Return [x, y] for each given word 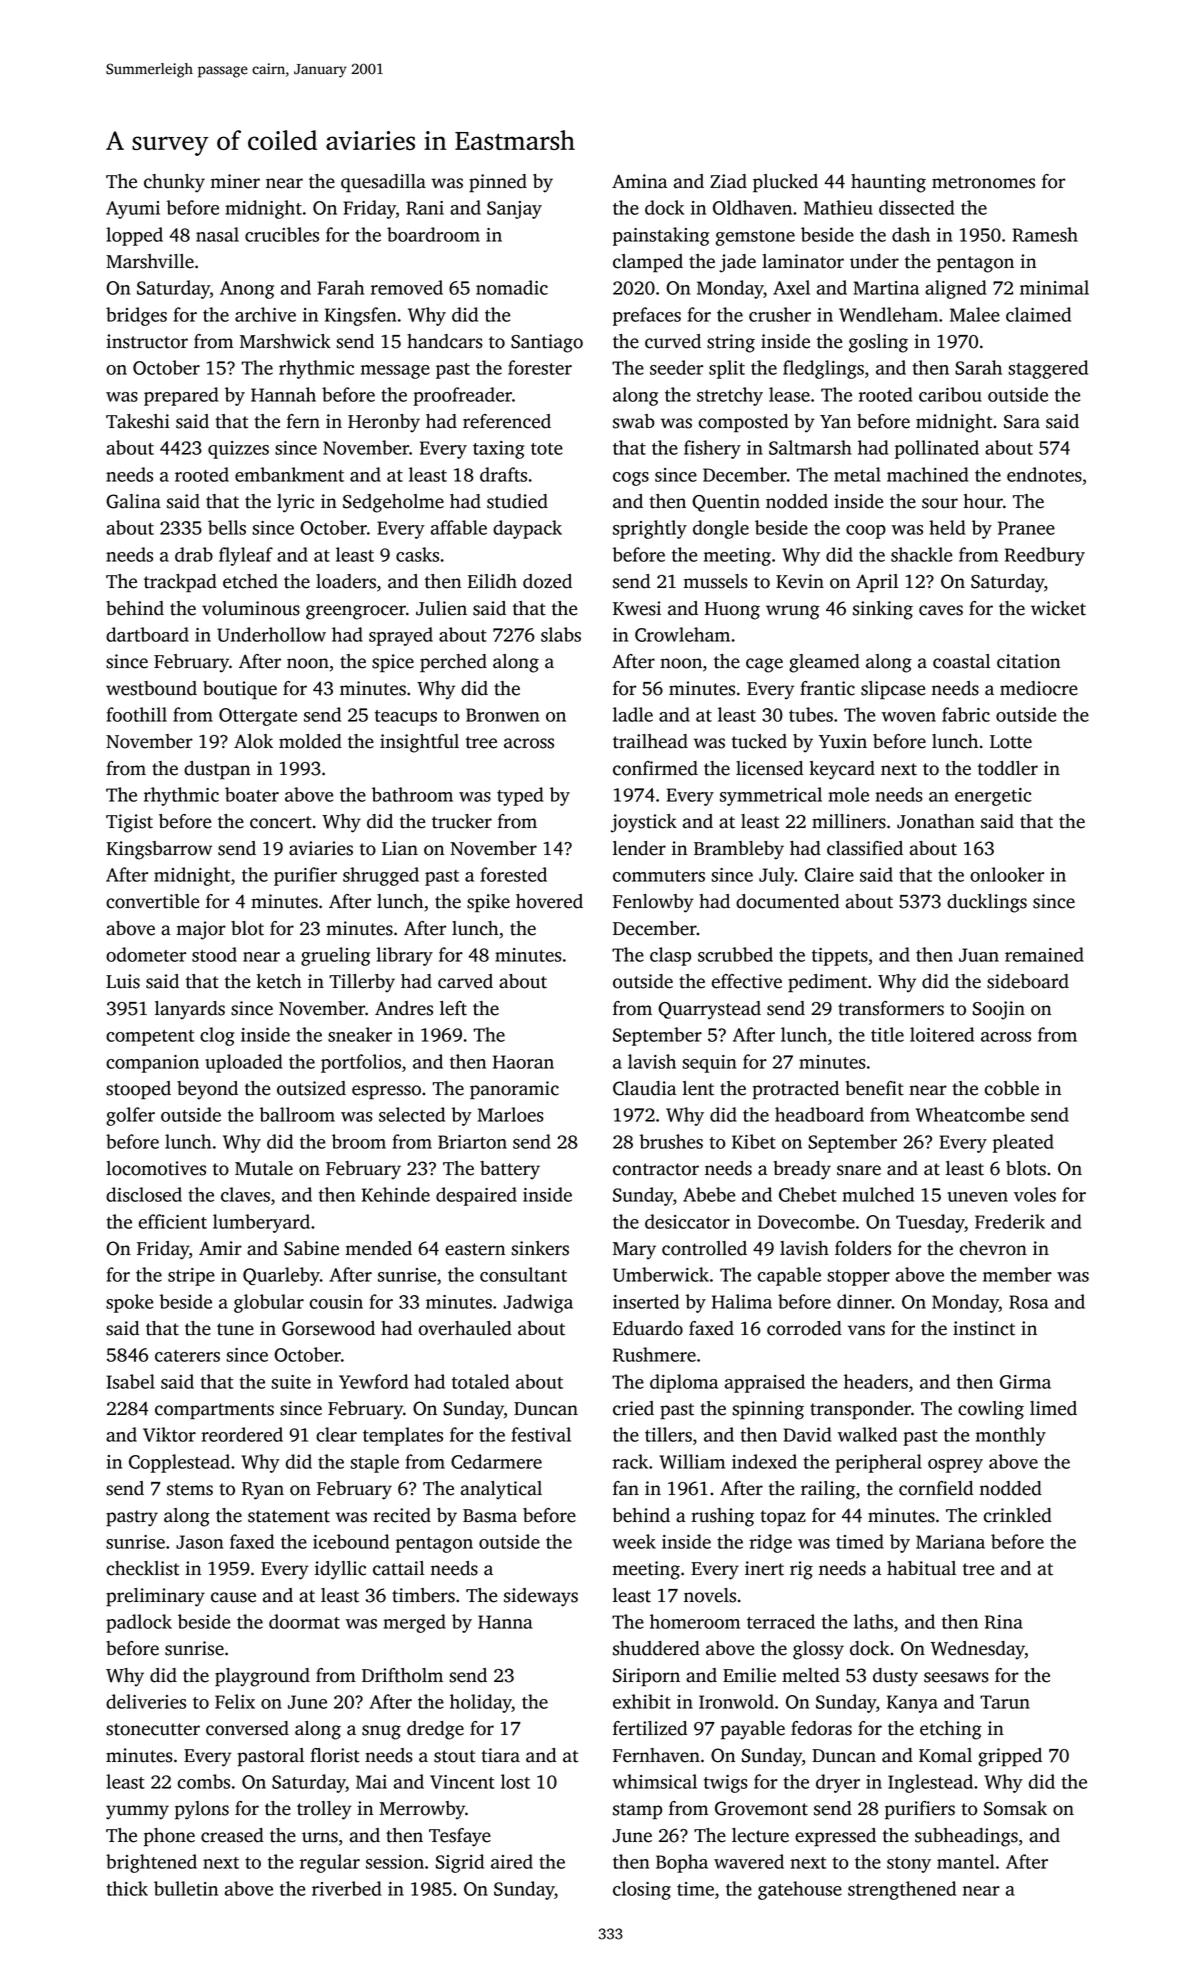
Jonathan [936, 821]
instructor [147, 341]
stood [214, 954]
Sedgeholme [393, 503]
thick [127, 1888]
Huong [732, 611]
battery [510, 1170]
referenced [507, 421]
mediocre [1039, 688]
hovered [549, 901]
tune [235, 1329]
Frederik [1010, 1221]
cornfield [936, 1488]
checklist [143, 1568]
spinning [768, 1410]
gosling [878, 343]
